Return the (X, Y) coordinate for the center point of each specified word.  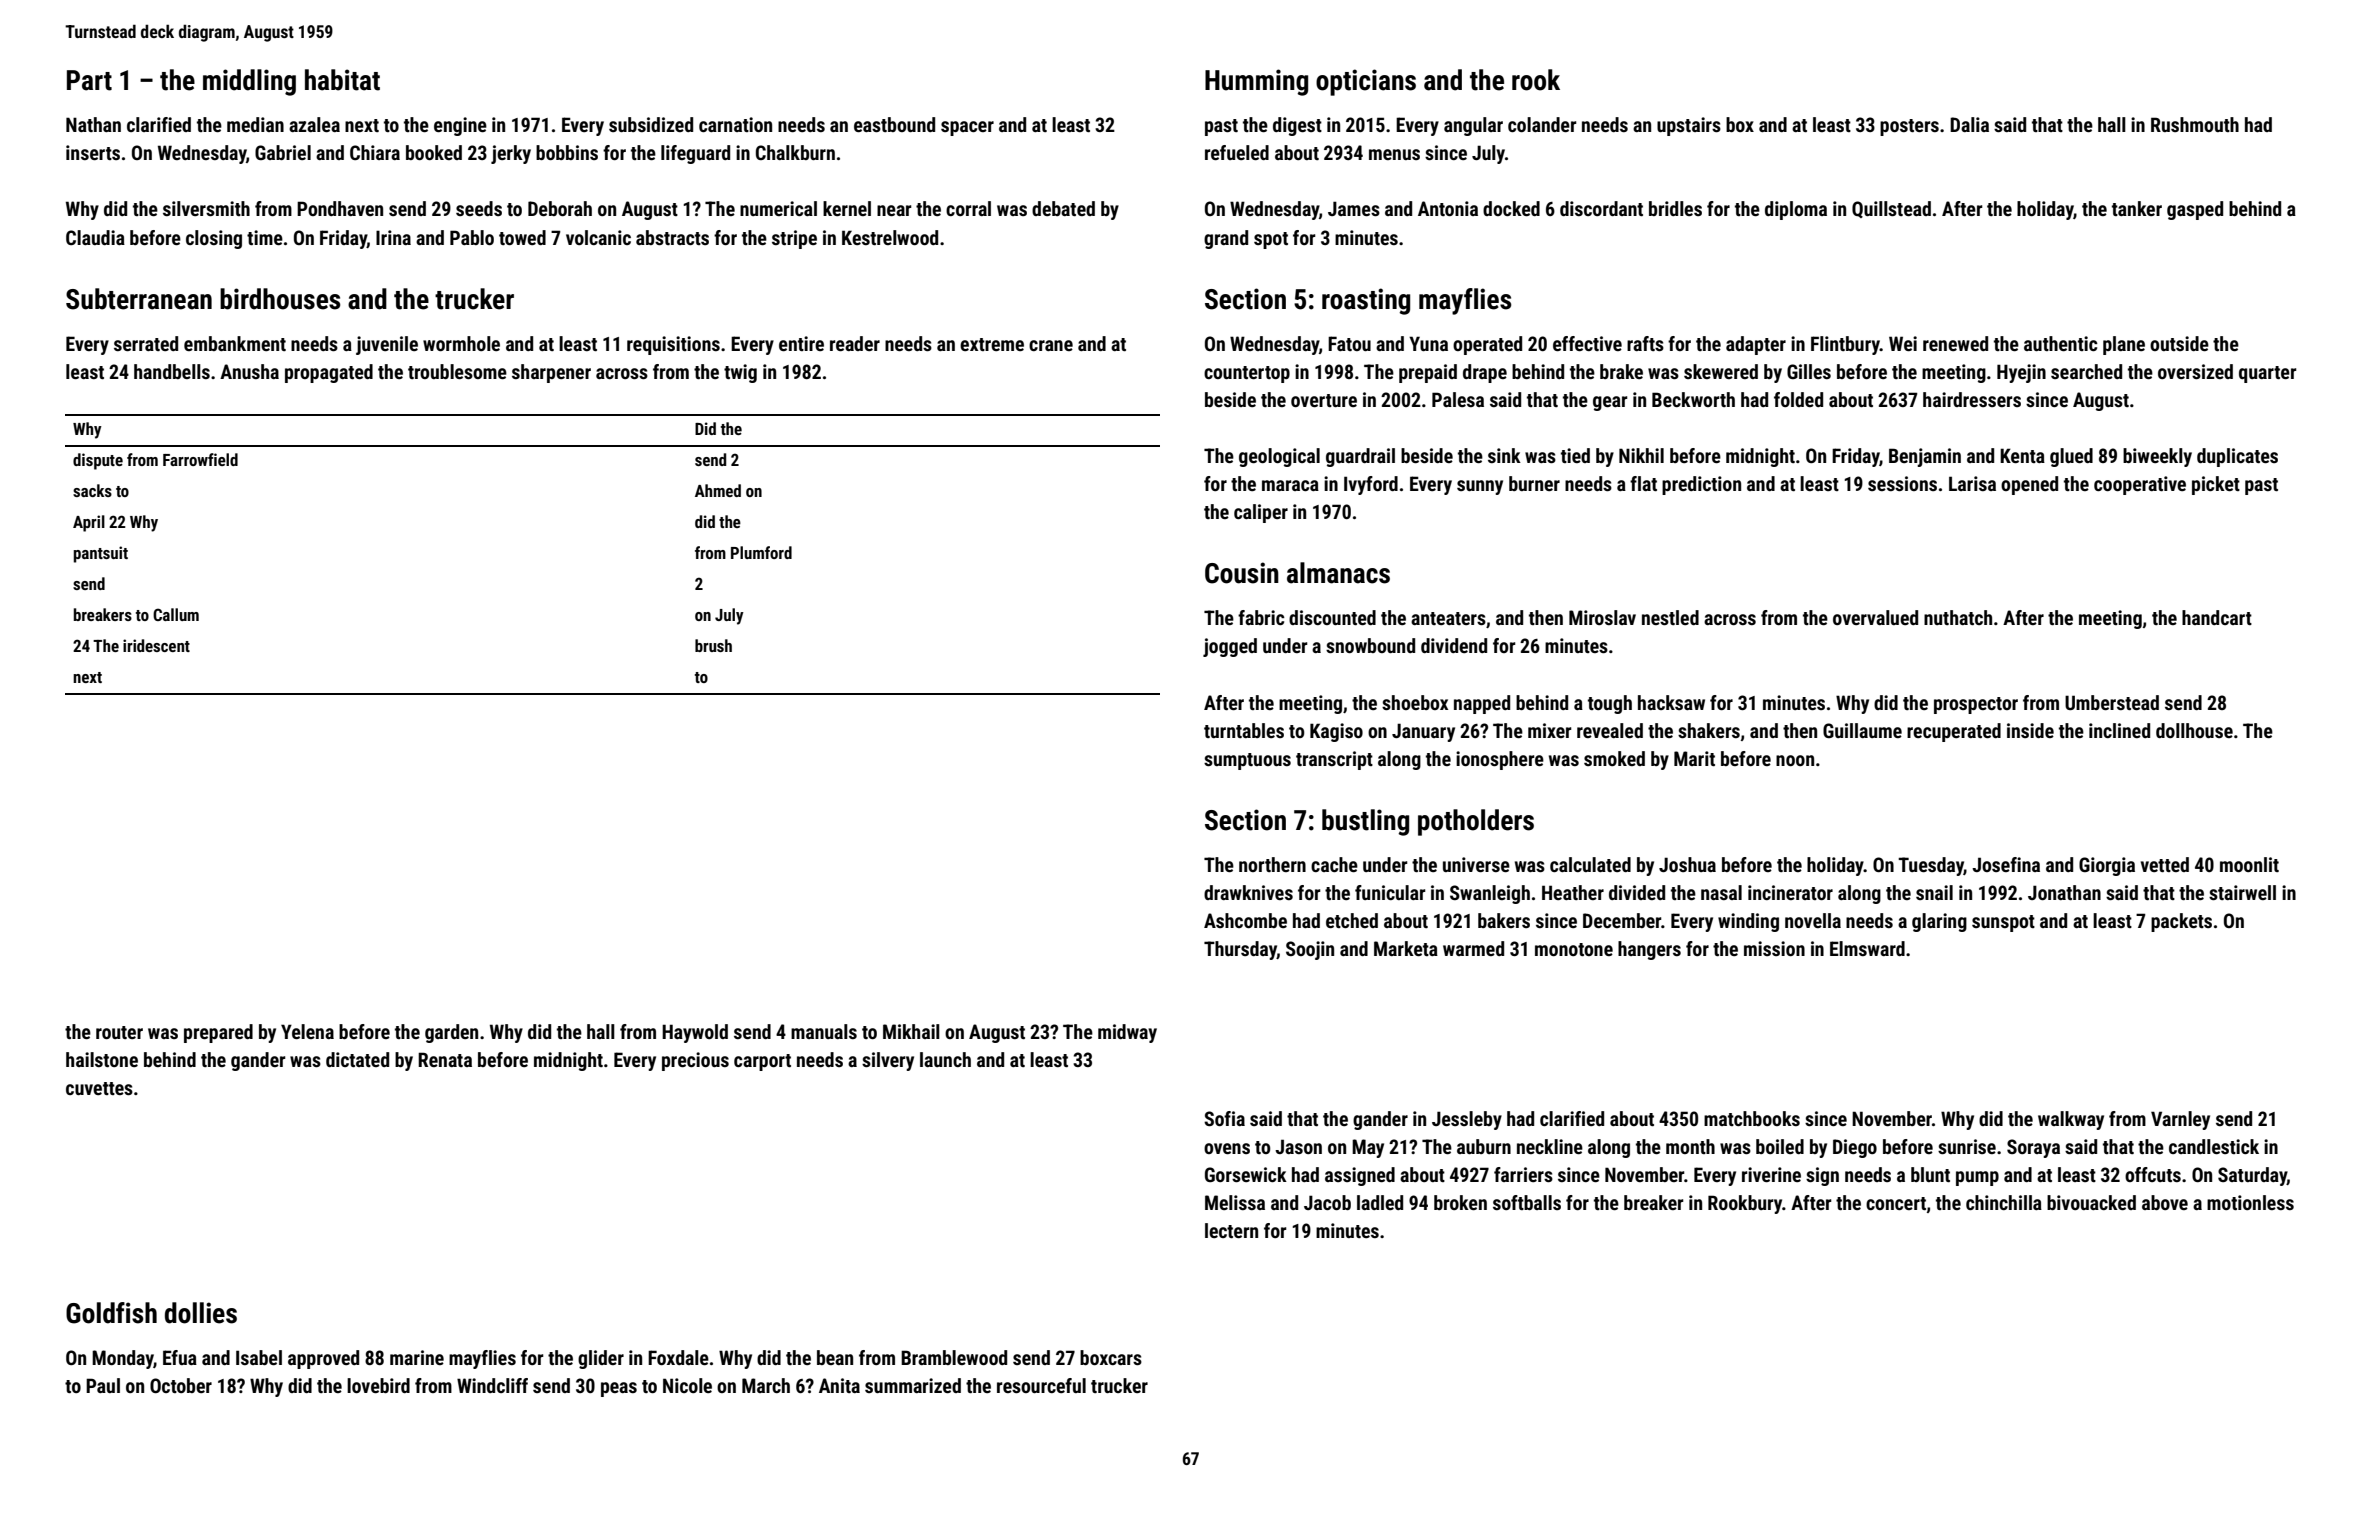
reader (855, 343)
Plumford (761, 552)
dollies (201, 1313)
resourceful (1041, 1385)
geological (1279, 457)
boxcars (1111, 1357)
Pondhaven (340, 208)
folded (1798, 399)
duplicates (2237, 457)
